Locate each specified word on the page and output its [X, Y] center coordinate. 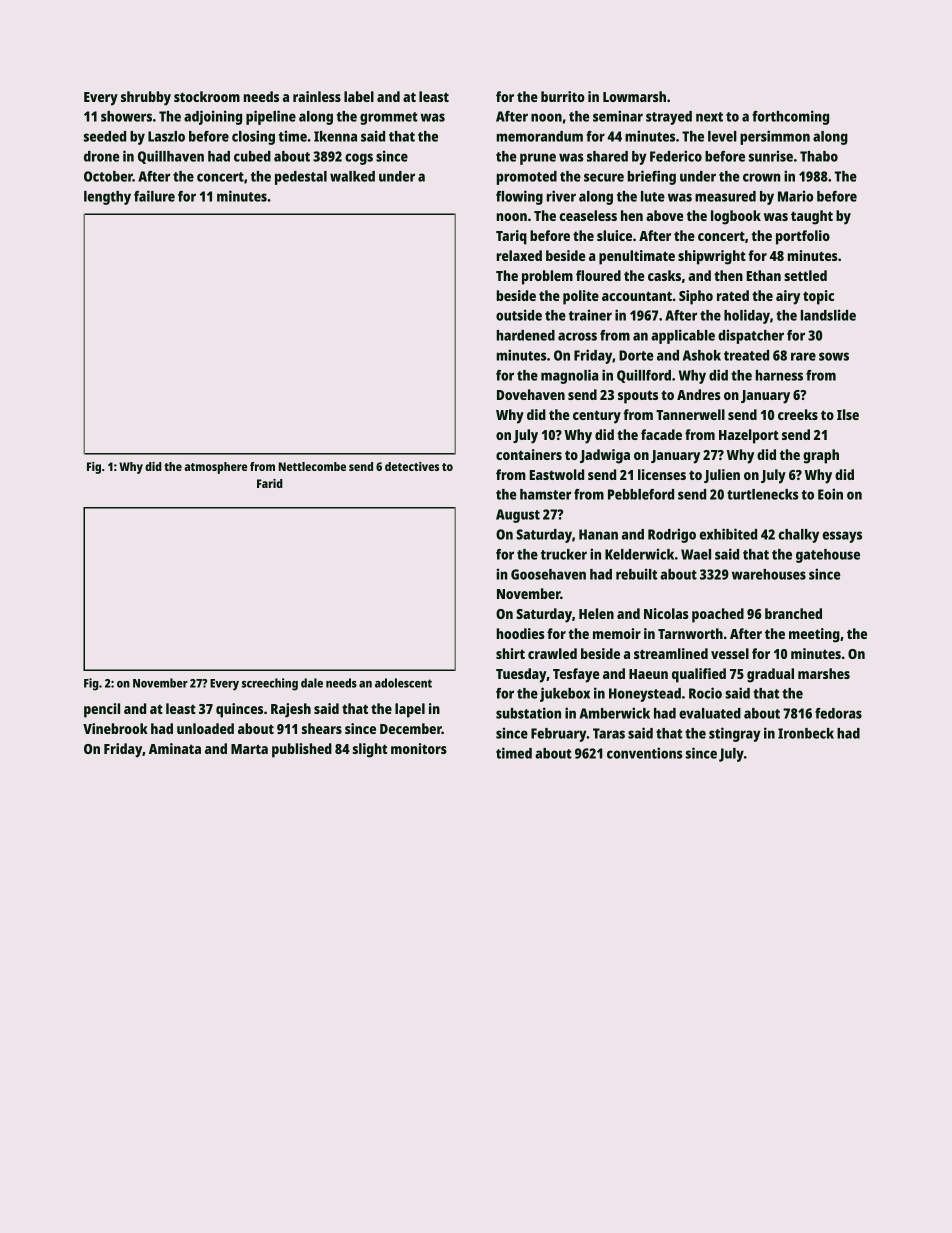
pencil [102, 710]
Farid [270, 483]
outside [519, 315]
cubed [252, 156]
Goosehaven [548, 574]
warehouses [769, 574]
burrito [563, 96]
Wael [696, 554]
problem [547, 277]
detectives [412, 466]
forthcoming [790, 117]
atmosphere [216, 468]
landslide [828, 315]
